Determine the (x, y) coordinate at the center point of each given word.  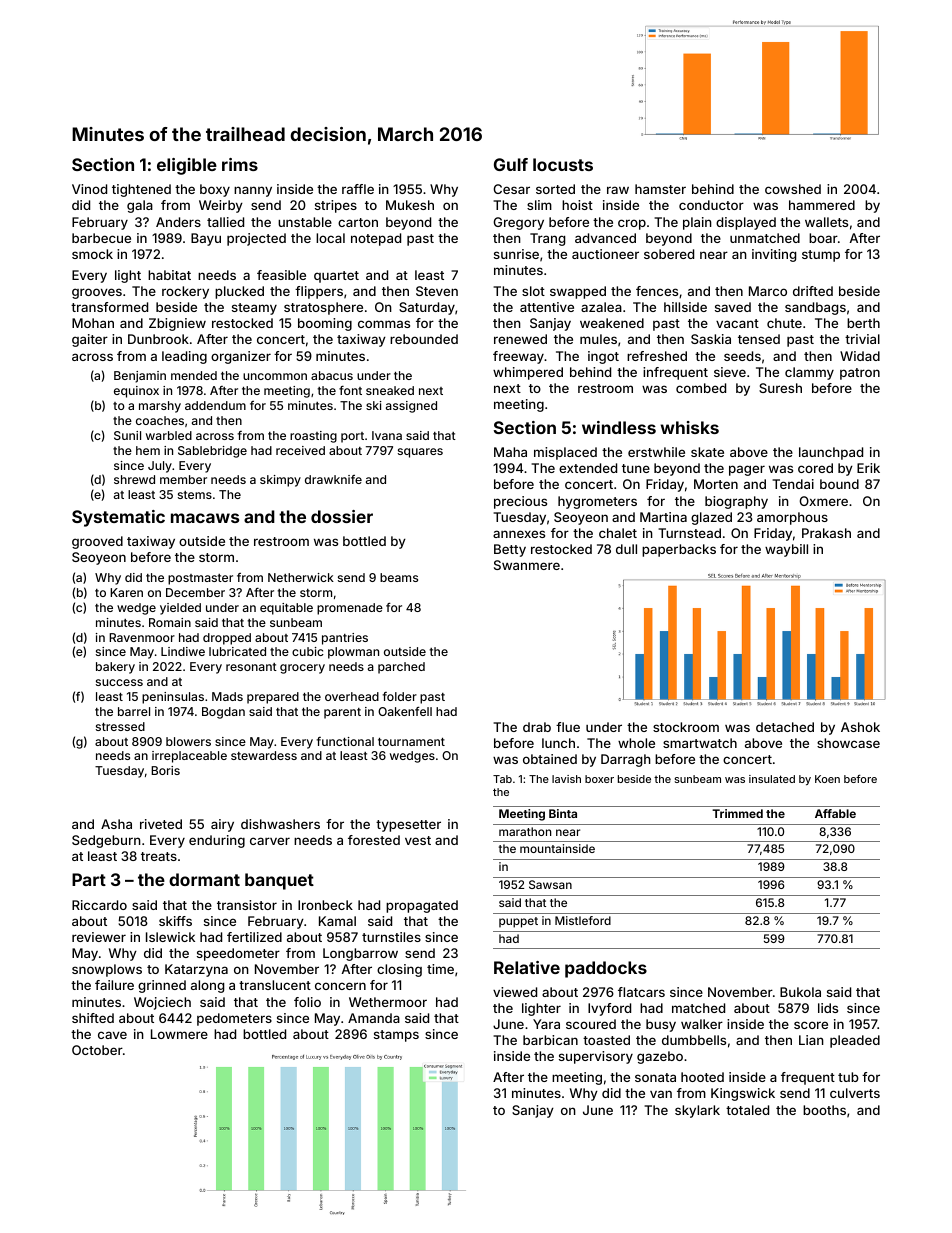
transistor (247, 905)
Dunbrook (158, 339)
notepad (376, 239)
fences (657, 291)
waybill (786, 550)
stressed (120, 726)
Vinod (89, 189)
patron (860, 374)
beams (399, 577)
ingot (603, 357)
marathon (525, 831)
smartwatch (700, 743)
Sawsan (550, 884)
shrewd (134, 479)
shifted (93, 1018)
